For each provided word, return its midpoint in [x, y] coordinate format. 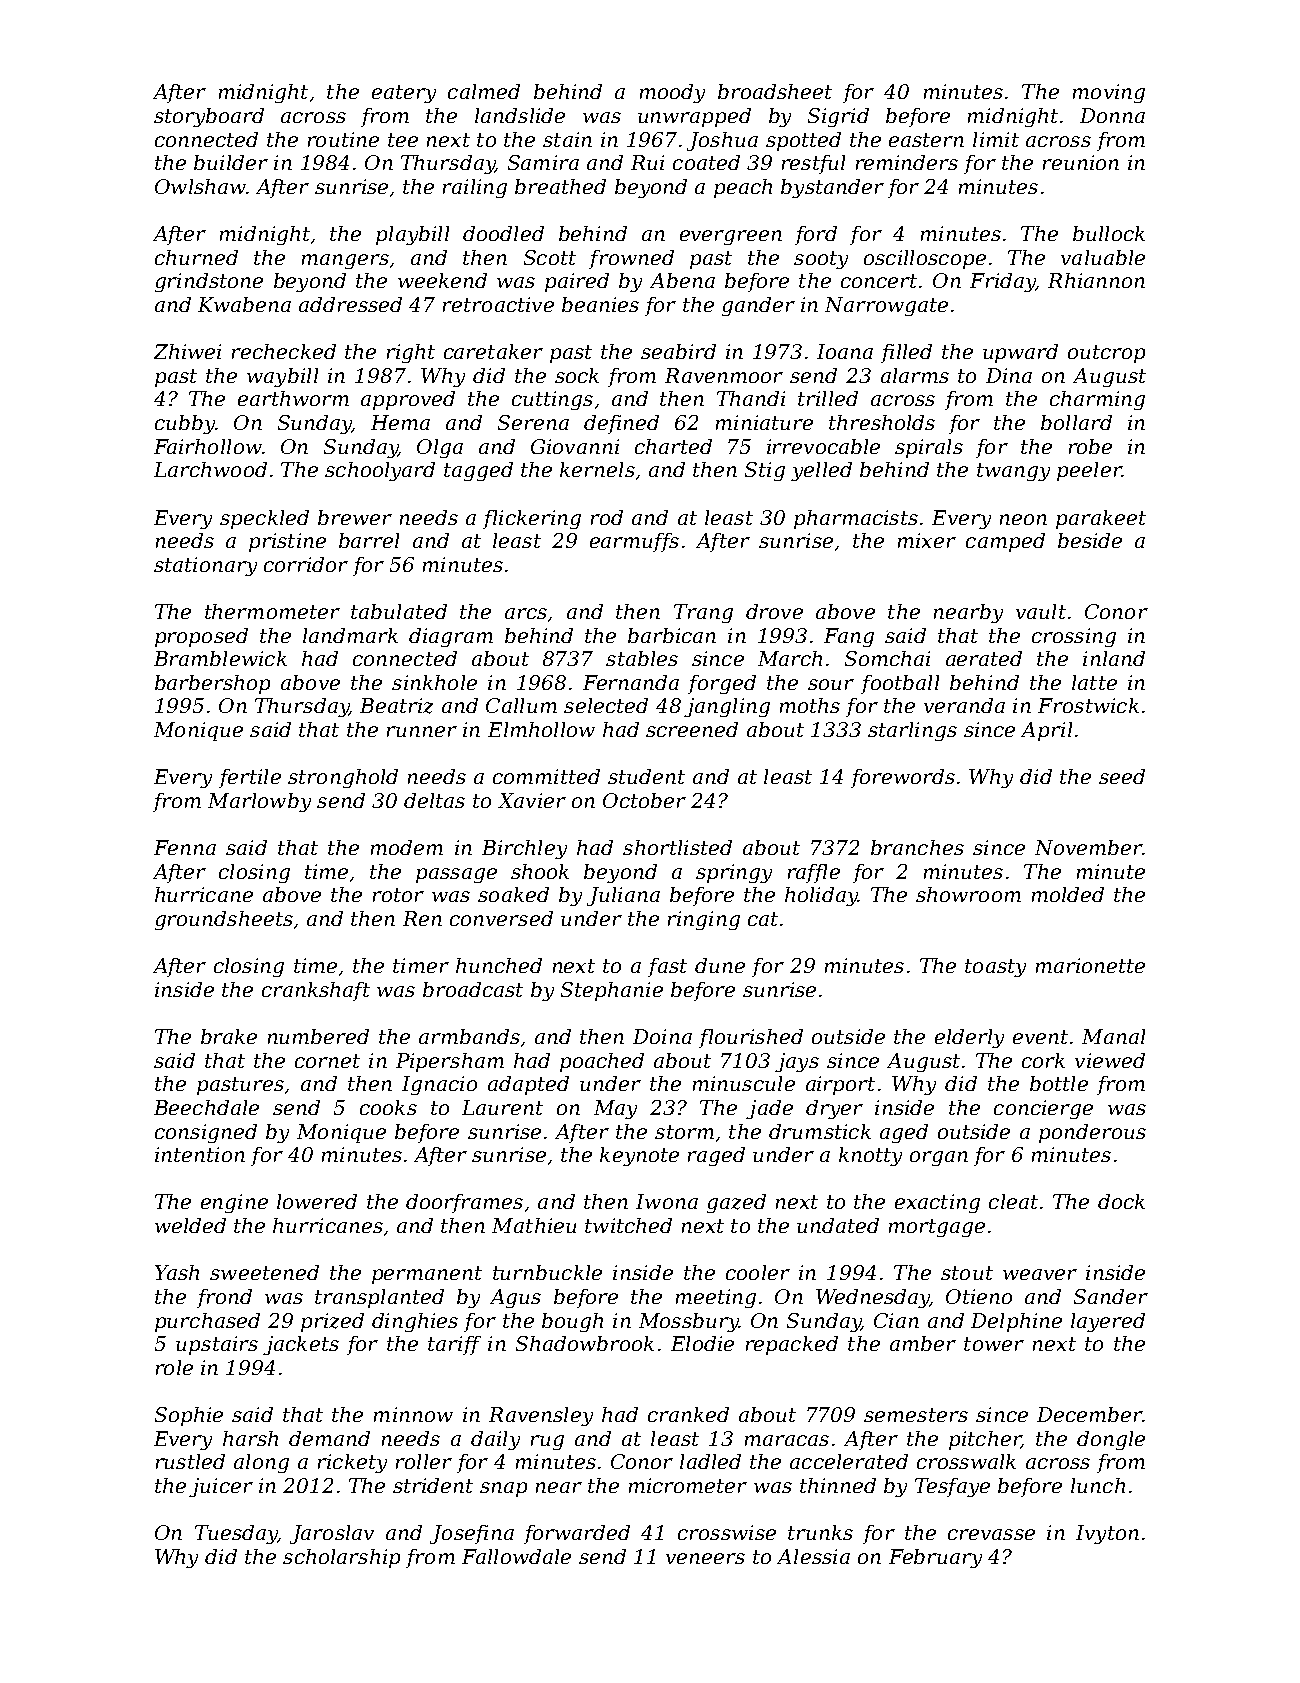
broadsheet [775, 91]
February [935, 1558]
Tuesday [236, 1534]
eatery [404, 94]
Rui [647, 162]
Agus [515, 1298]
